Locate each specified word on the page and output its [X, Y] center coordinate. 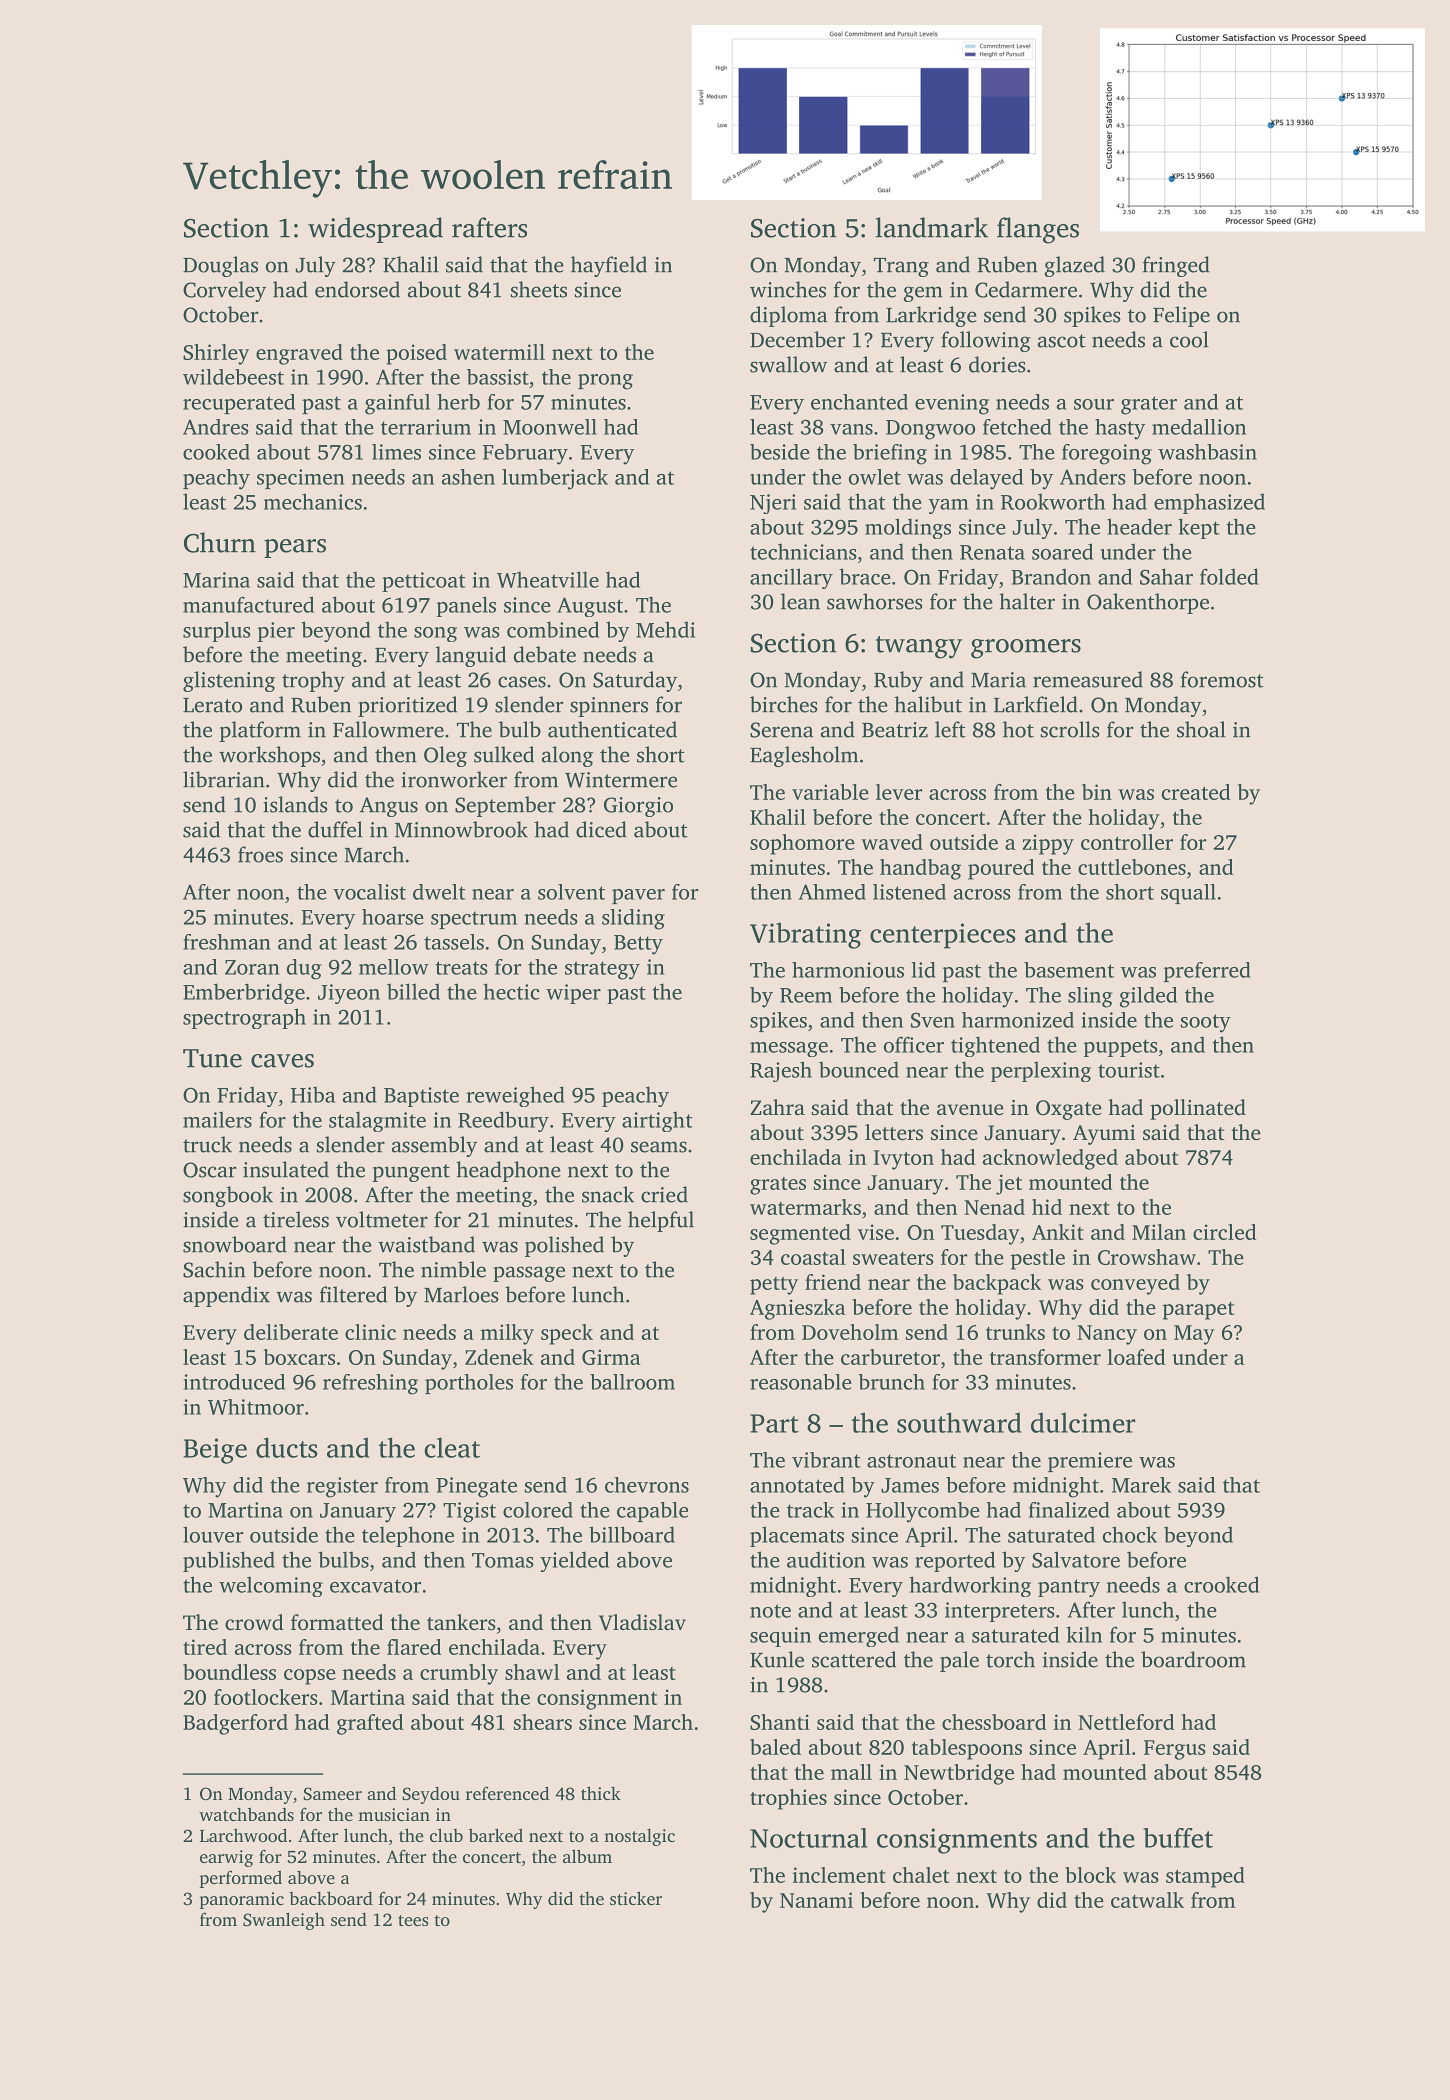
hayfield [609, 266]
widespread [375, 230]
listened [909, 892]
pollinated [1198, 1109]
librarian [224, 779]
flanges [1038, 230]
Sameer [332, 1794]
